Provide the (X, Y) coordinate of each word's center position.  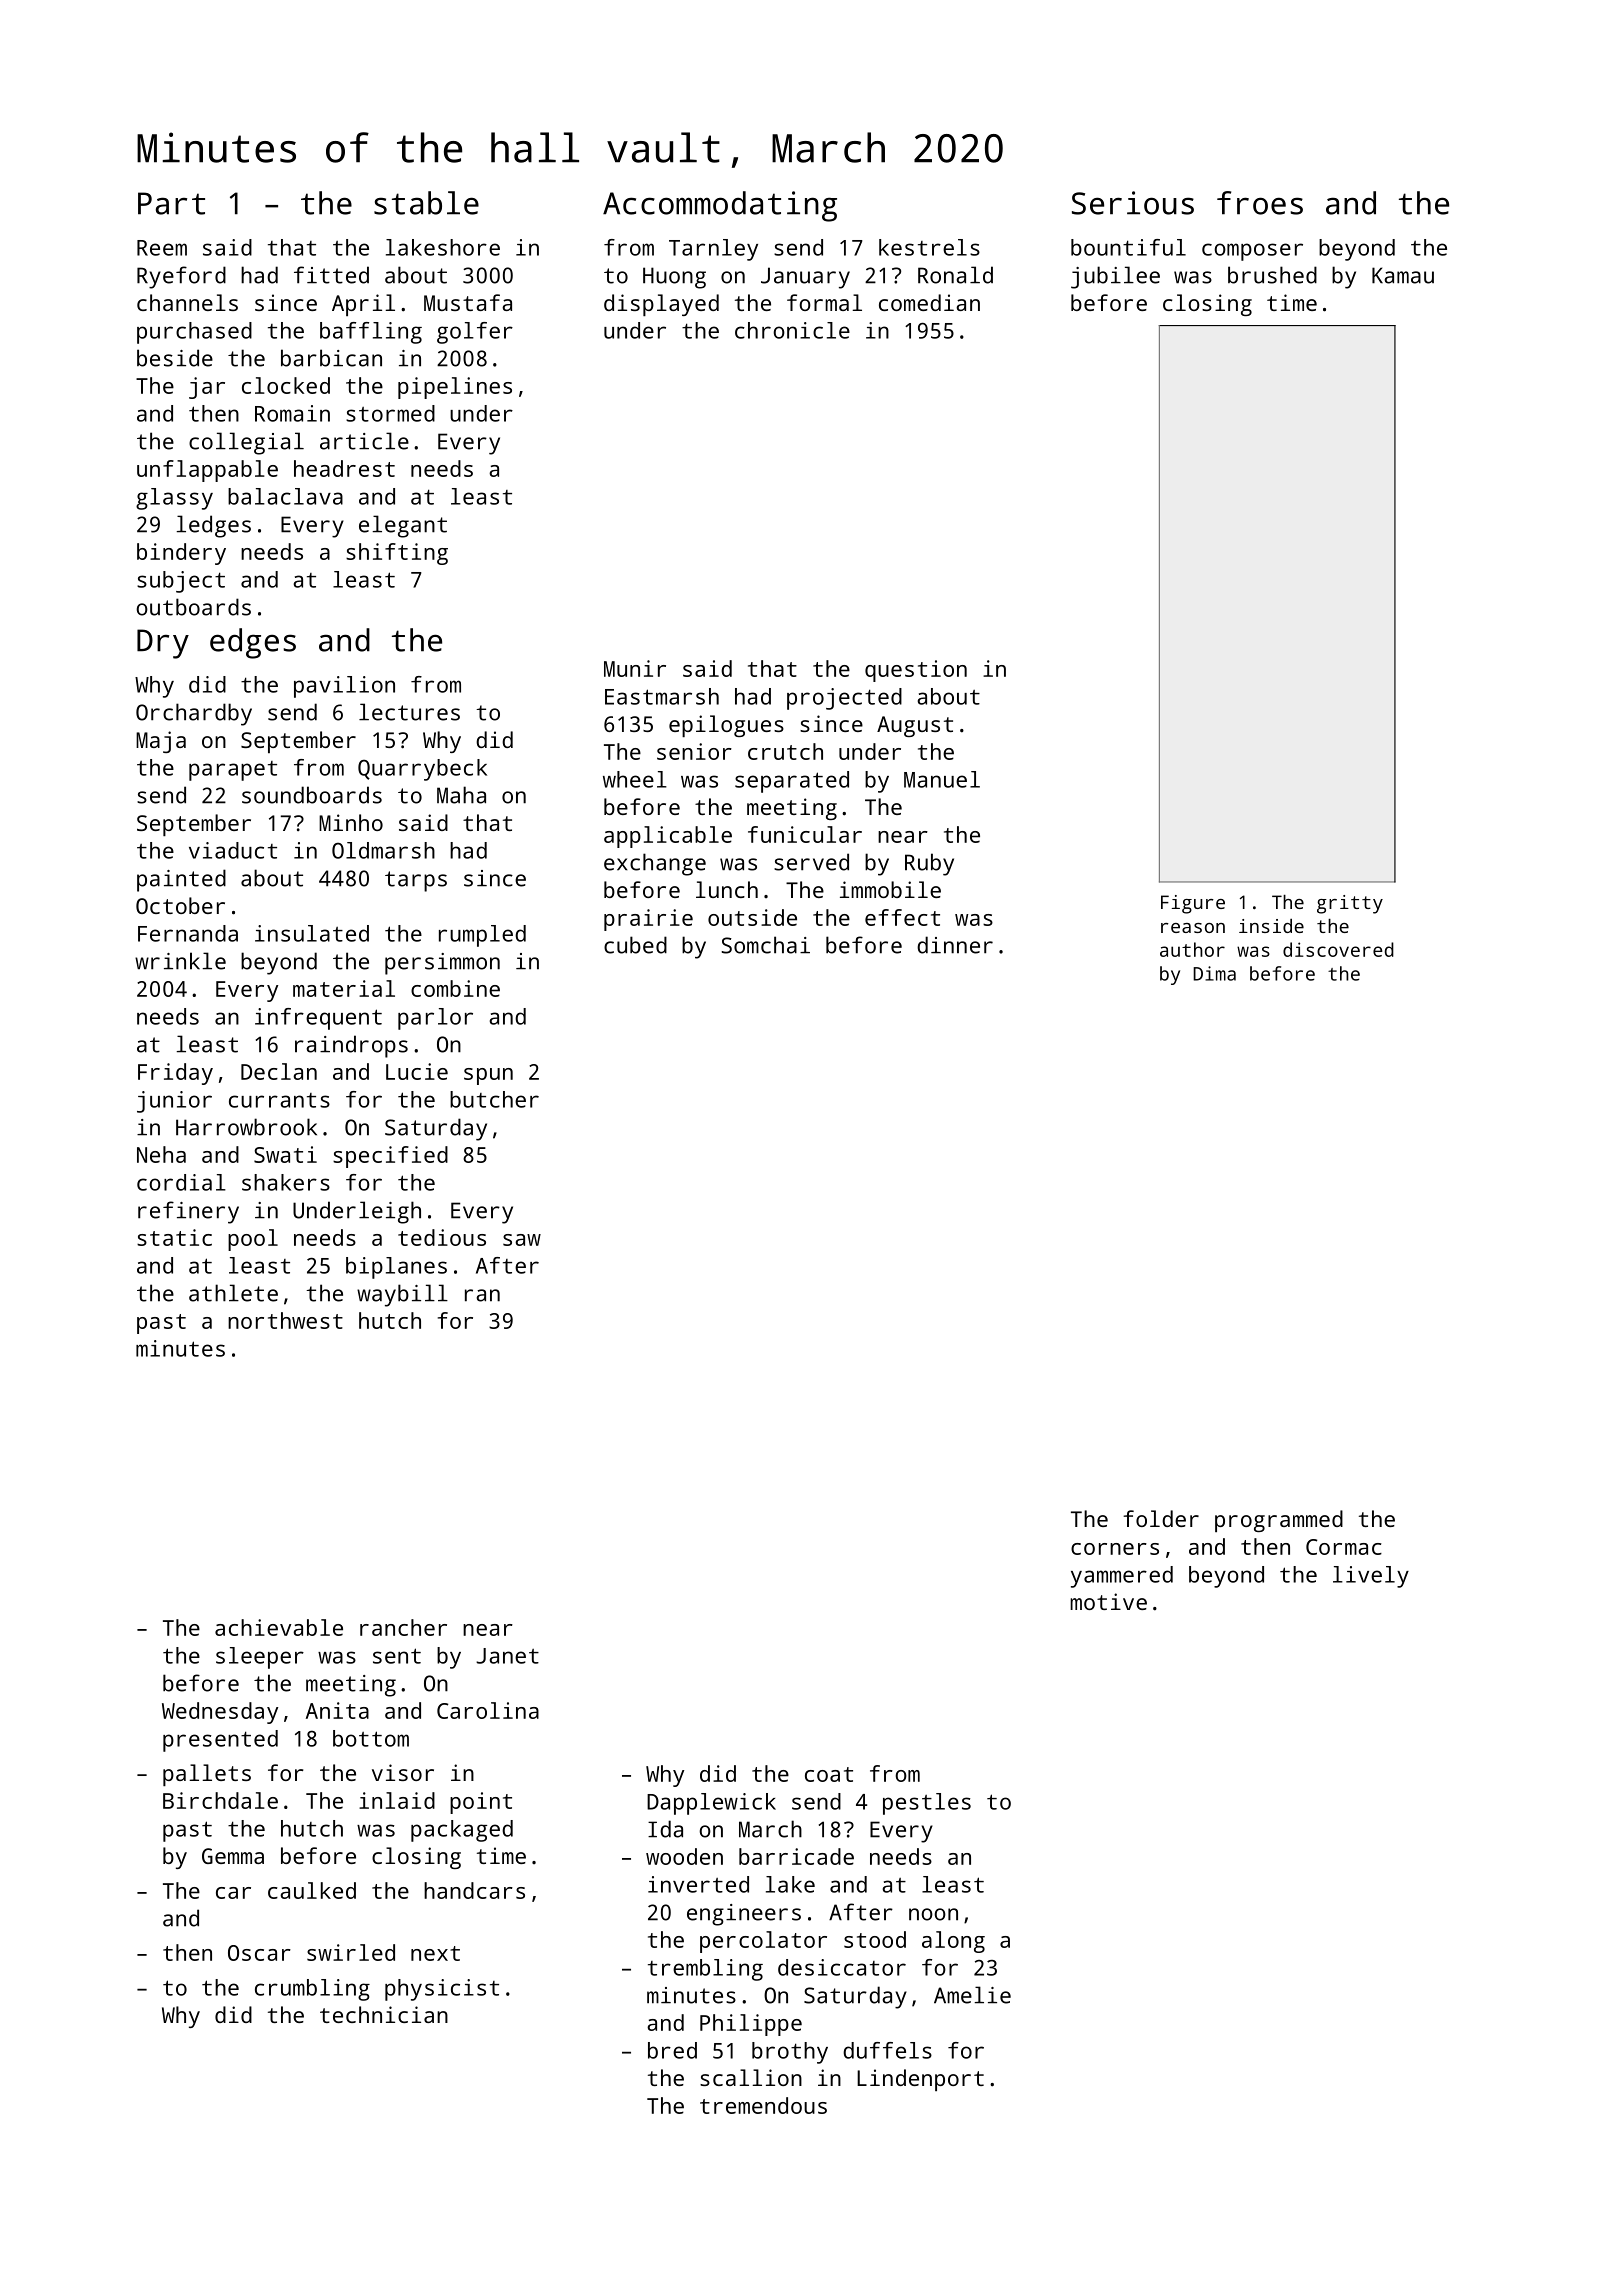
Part (171, 203)
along (953, 1942)
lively (1371, 1577)
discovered (1338, 949)
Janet (507, 1656)
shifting (397, 554)
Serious (1133, 203)
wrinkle (180, 961)
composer (1252, 252)
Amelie (972, 1995)
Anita (337, 1710)
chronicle (792, 330)
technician (384, 2014)
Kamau (1403, 275)
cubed (635, 945)
